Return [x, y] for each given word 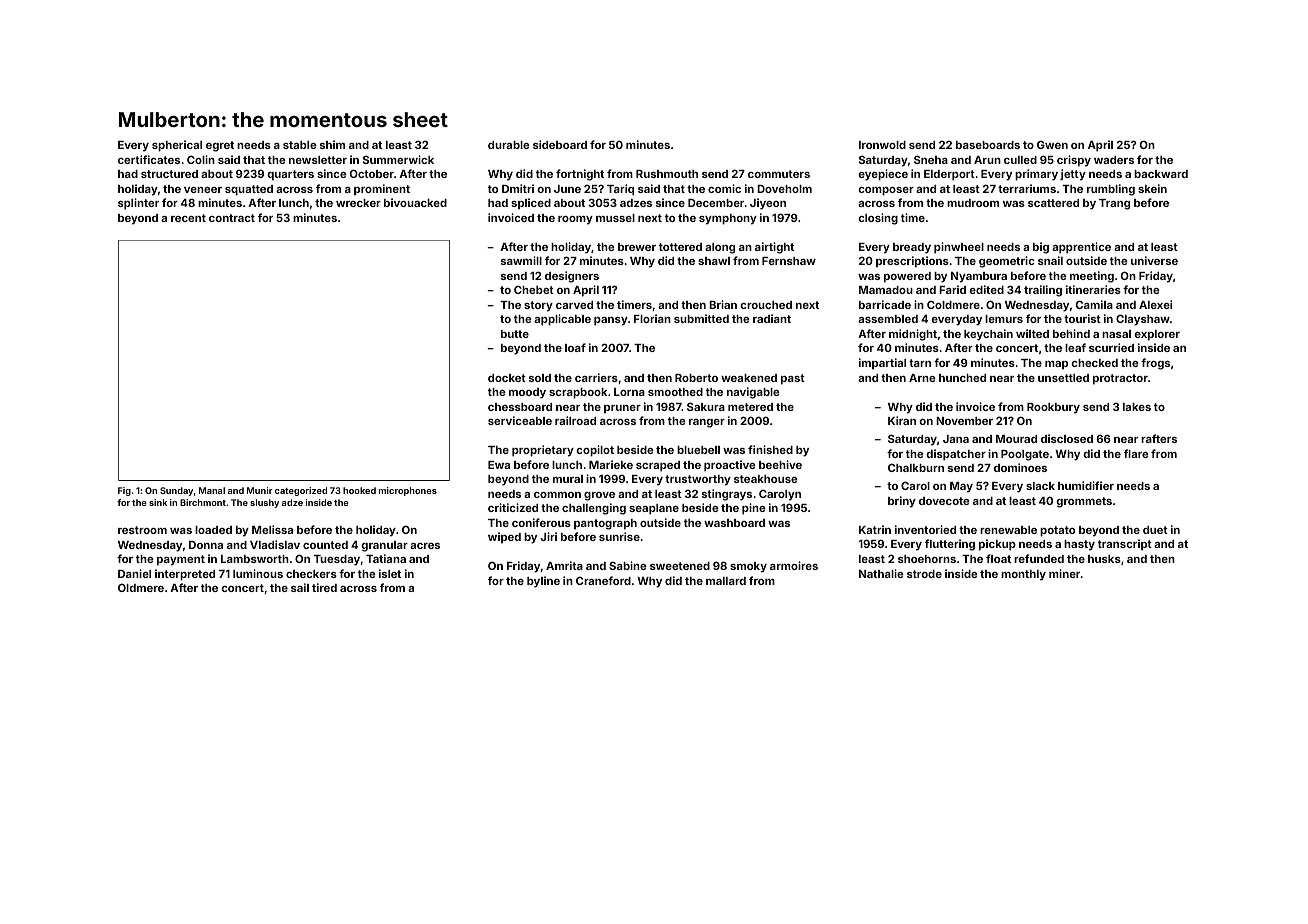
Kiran [902, 420]
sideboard [560, 144]
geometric [1007, 262]
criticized [513, 507]
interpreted [185, 575]
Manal [212, 490]
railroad [575, 420]
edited [986, 289]
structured [169, 174]
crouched [766, 305]
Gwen [1052, 144]
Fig [124, 491]
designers [572, 277]
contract [232, 218]
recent [188, 218]
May [961, 487]
